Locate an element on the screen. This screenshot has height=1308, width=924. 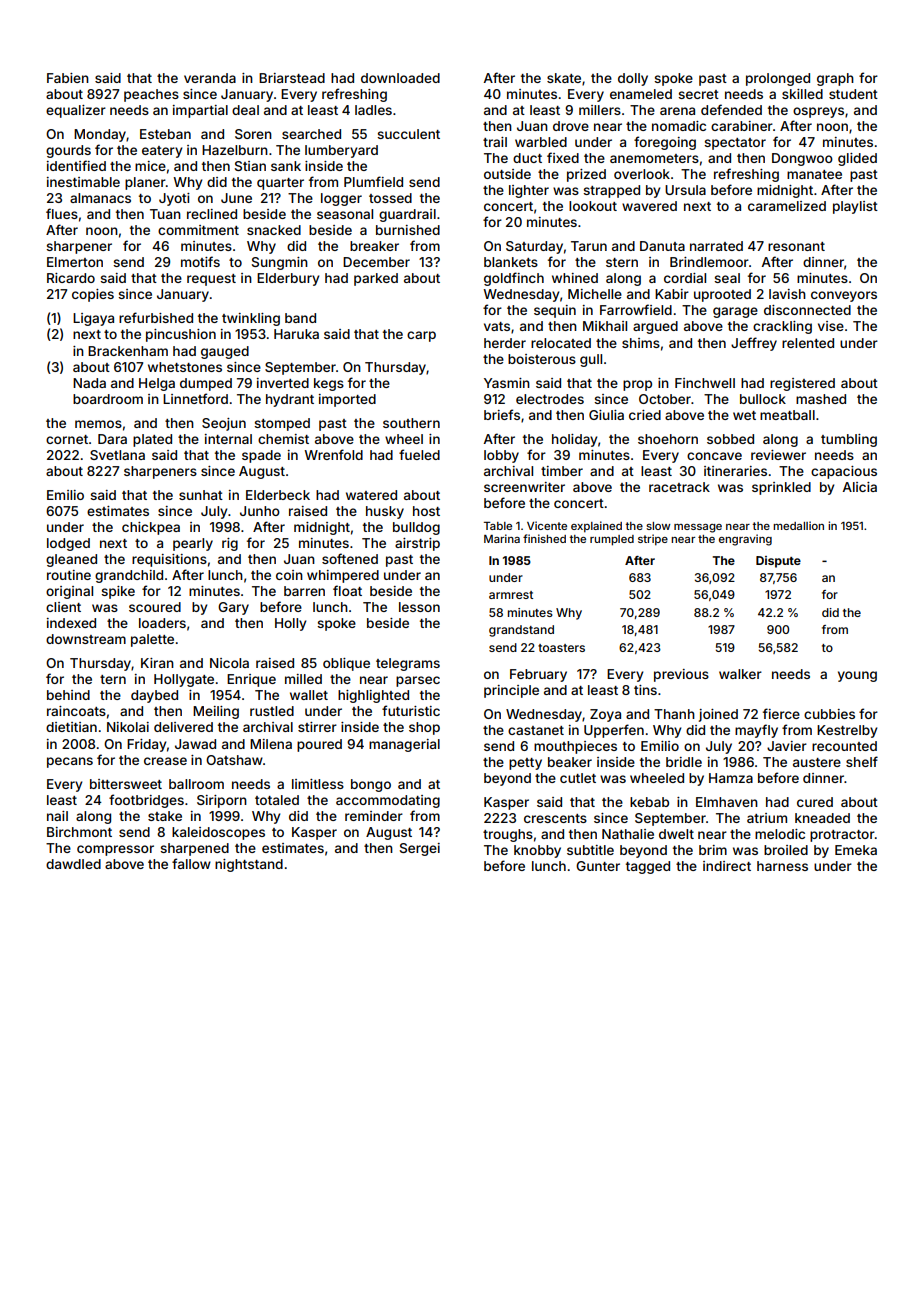
walker is located at coordinates (740, 674).
